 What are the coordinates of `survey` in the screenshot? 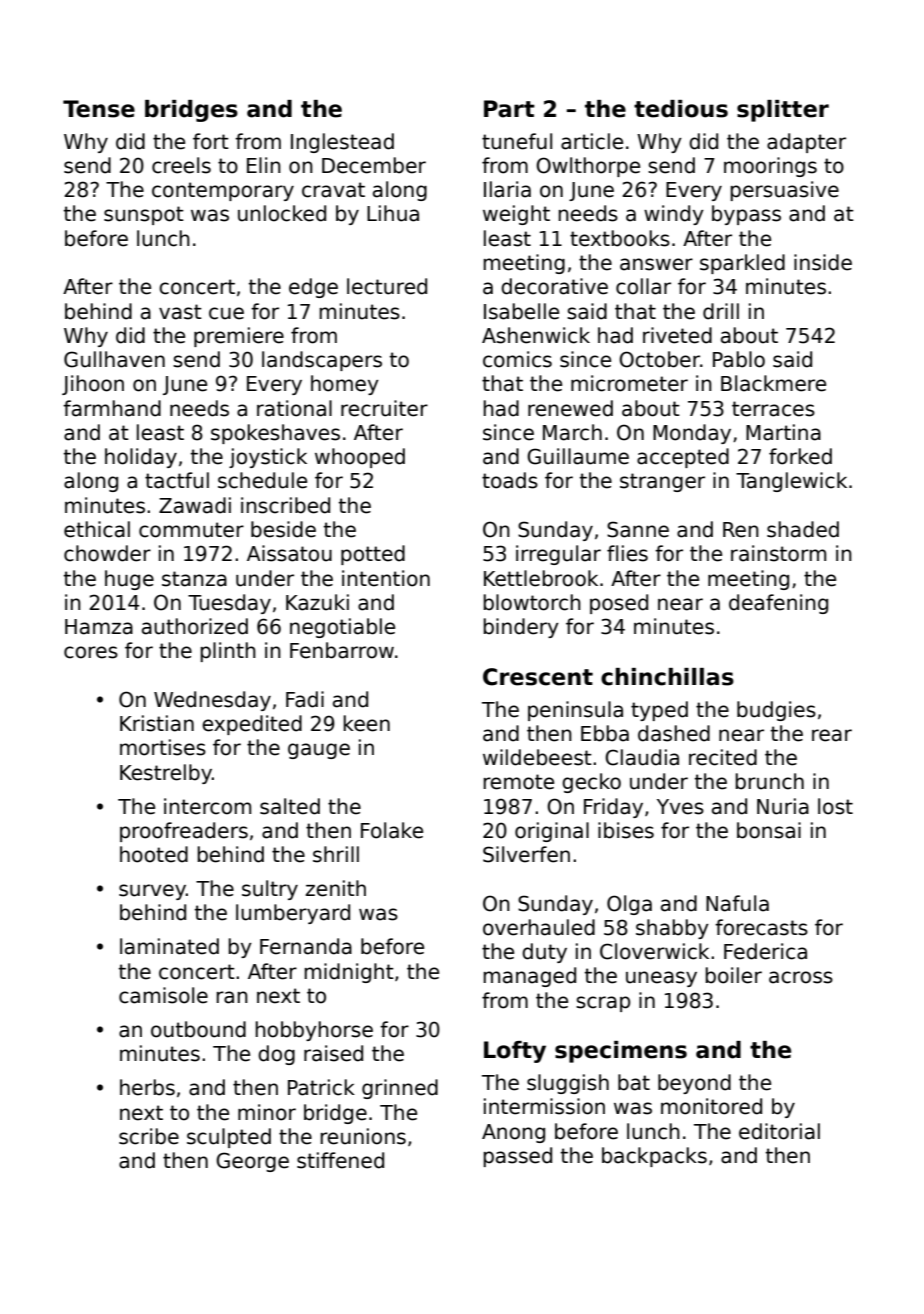 It's located at (152, 892).
